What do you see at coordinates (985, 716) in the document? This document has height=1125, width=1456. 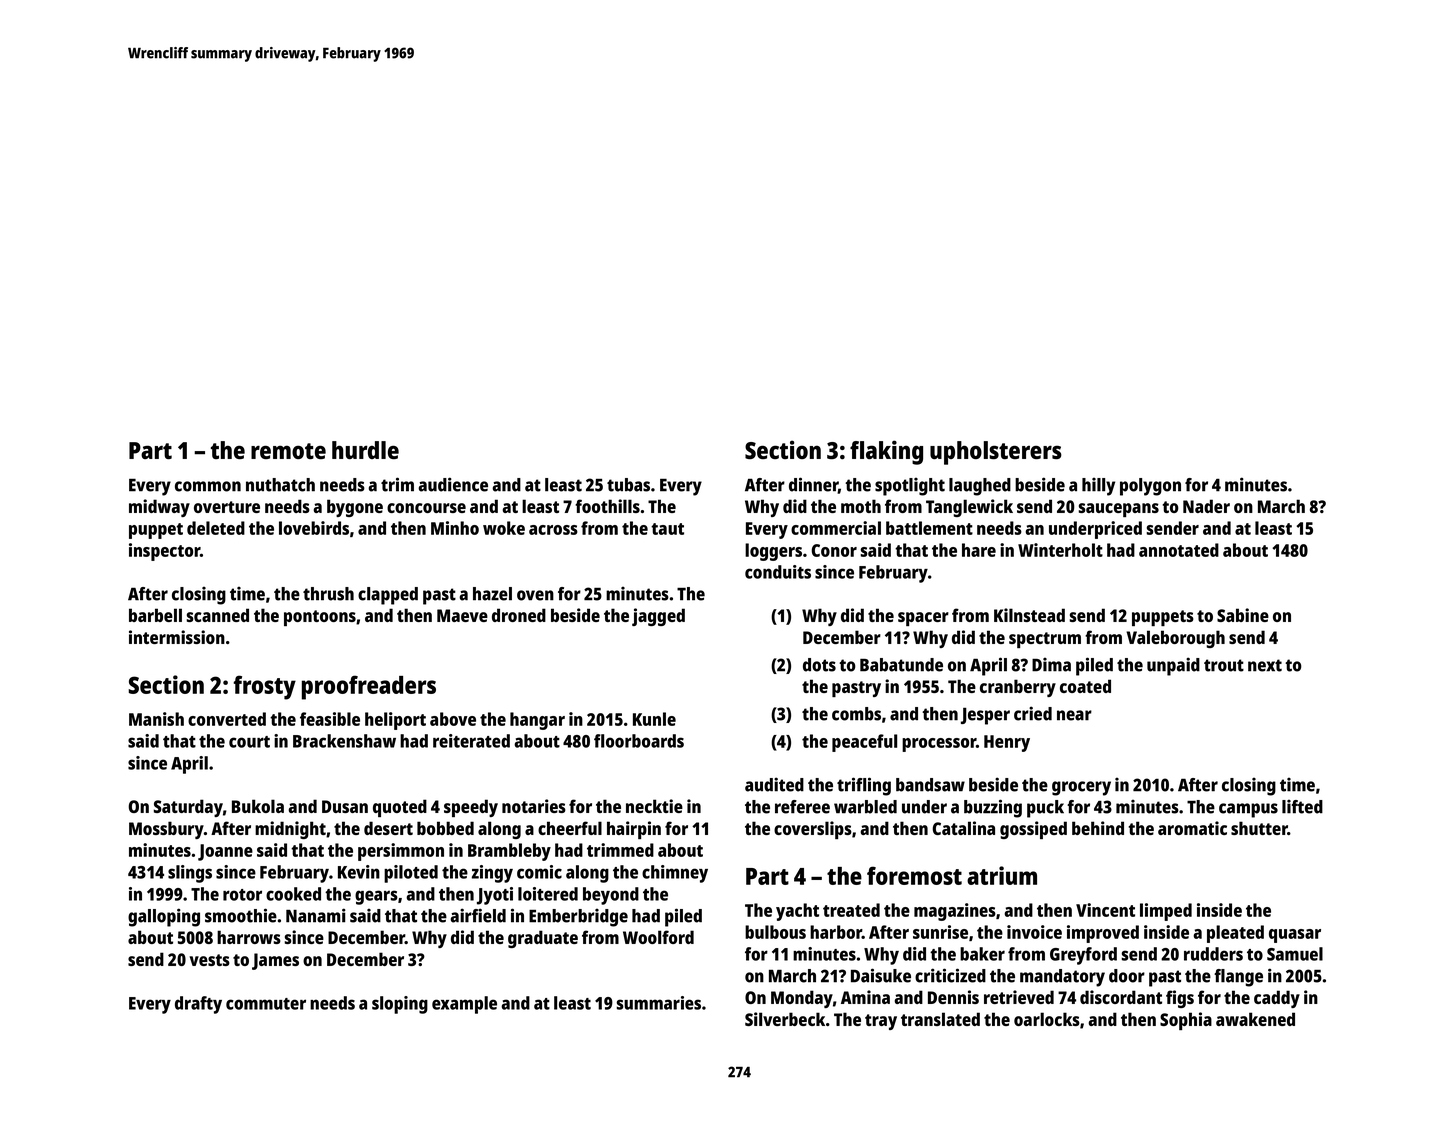 I see `Jesper` at bounding box center [985, 716].
